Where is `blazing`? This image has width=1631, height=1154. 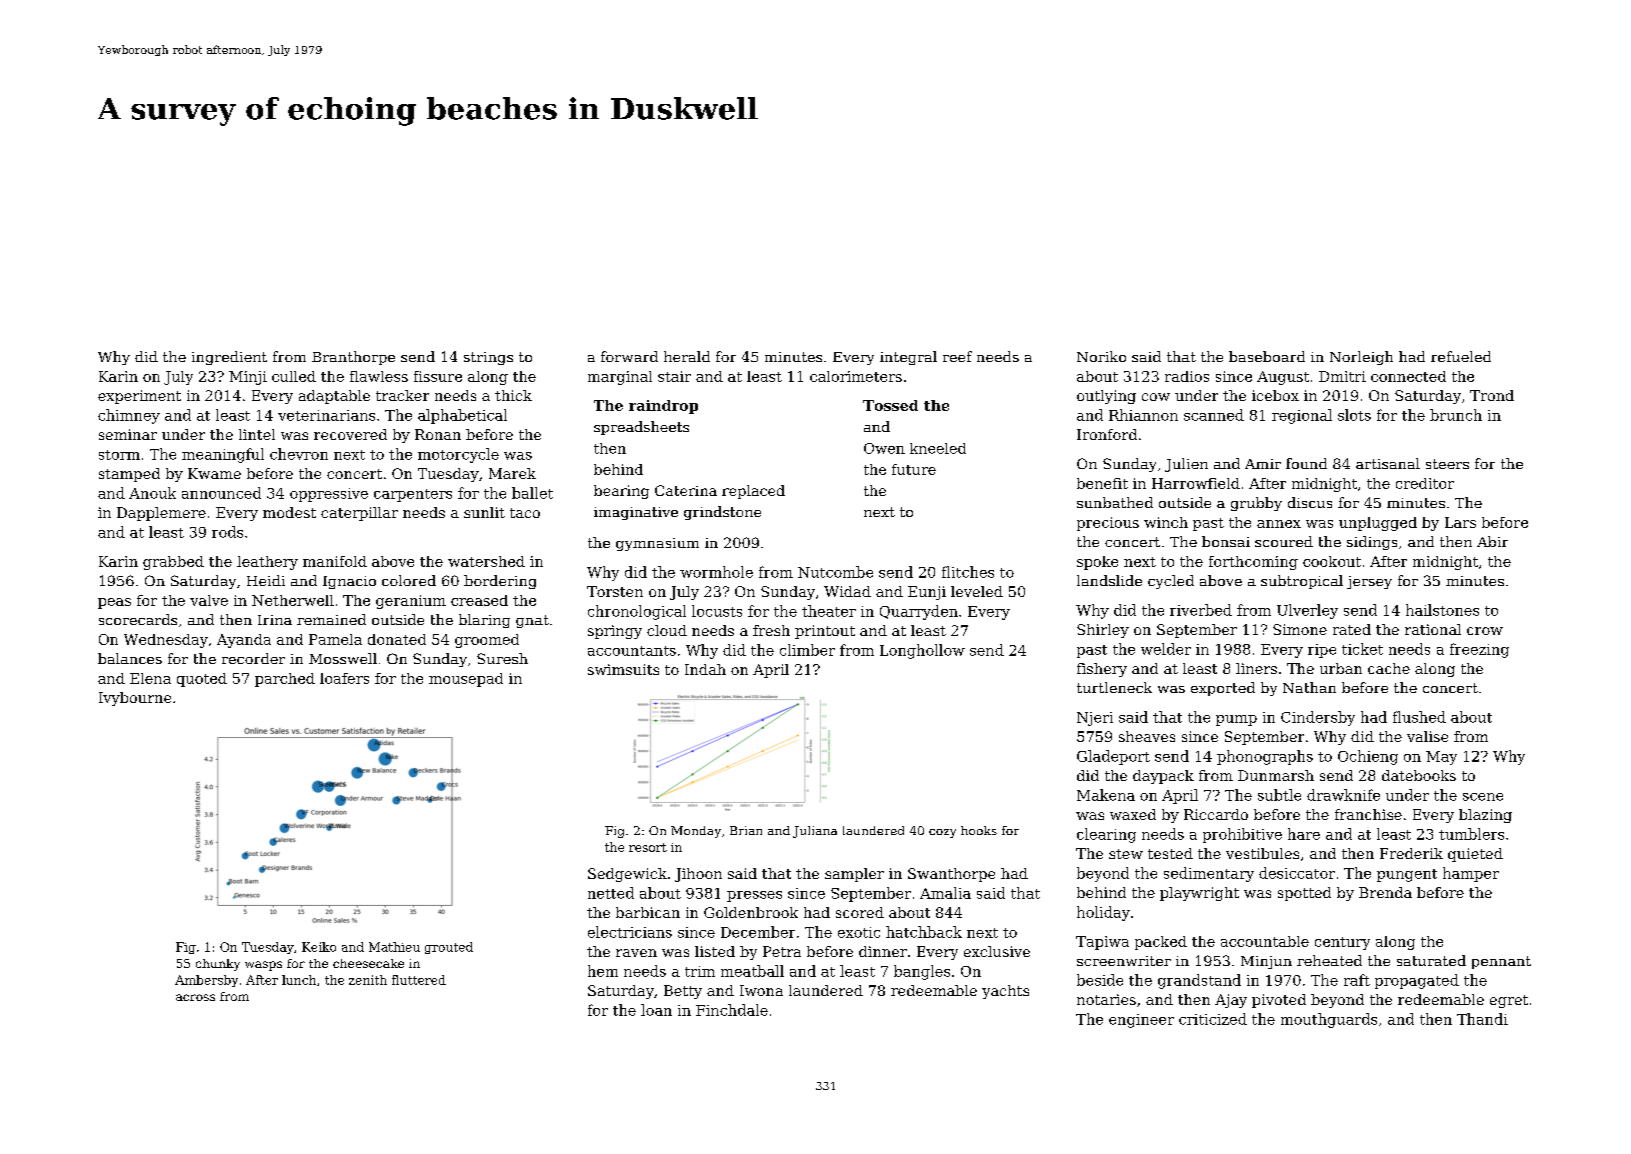 blazing is located at coordinates (1485, 816).
